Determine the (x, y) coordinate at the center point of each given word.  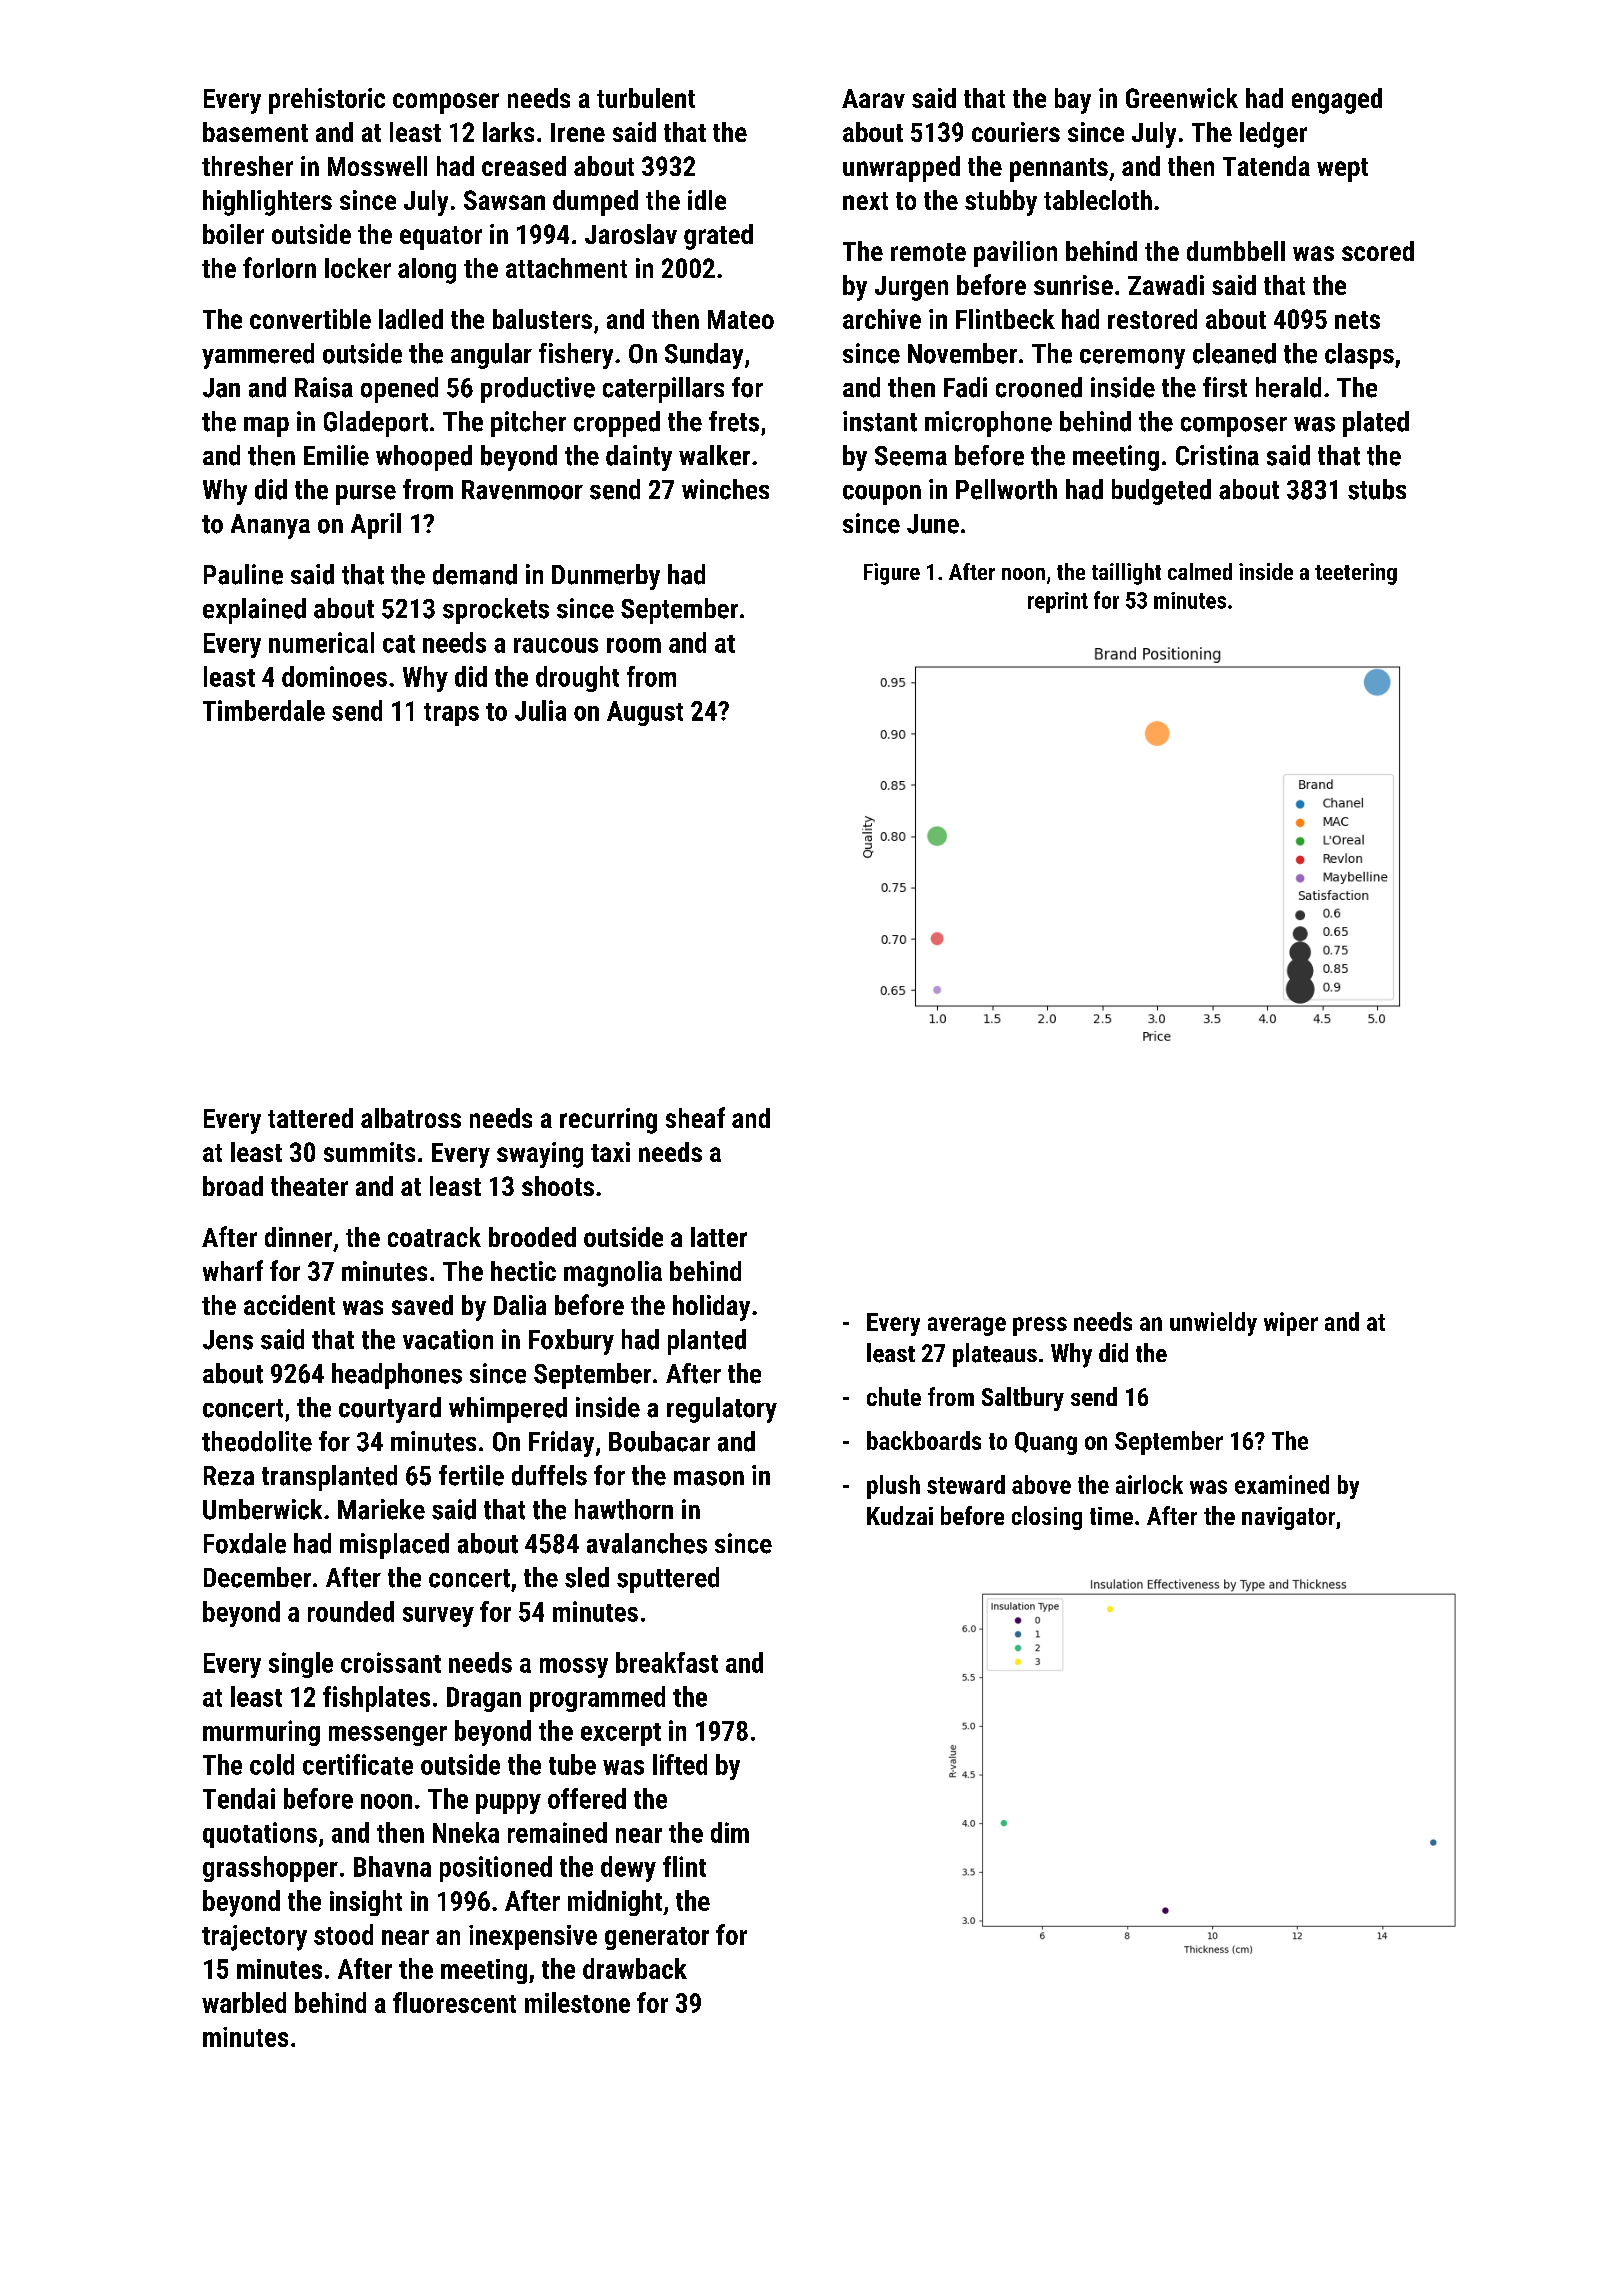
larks (508, 132)
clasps (1359, 356)
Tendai (239, 1798)
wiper (1291, 1324)
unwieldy (1213, 1324)
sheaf (695, 1117)
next (865, 201)
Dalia (520, 1305)
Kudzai (900, 1515)
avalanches (647, 1543)
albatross (411, 1118)
